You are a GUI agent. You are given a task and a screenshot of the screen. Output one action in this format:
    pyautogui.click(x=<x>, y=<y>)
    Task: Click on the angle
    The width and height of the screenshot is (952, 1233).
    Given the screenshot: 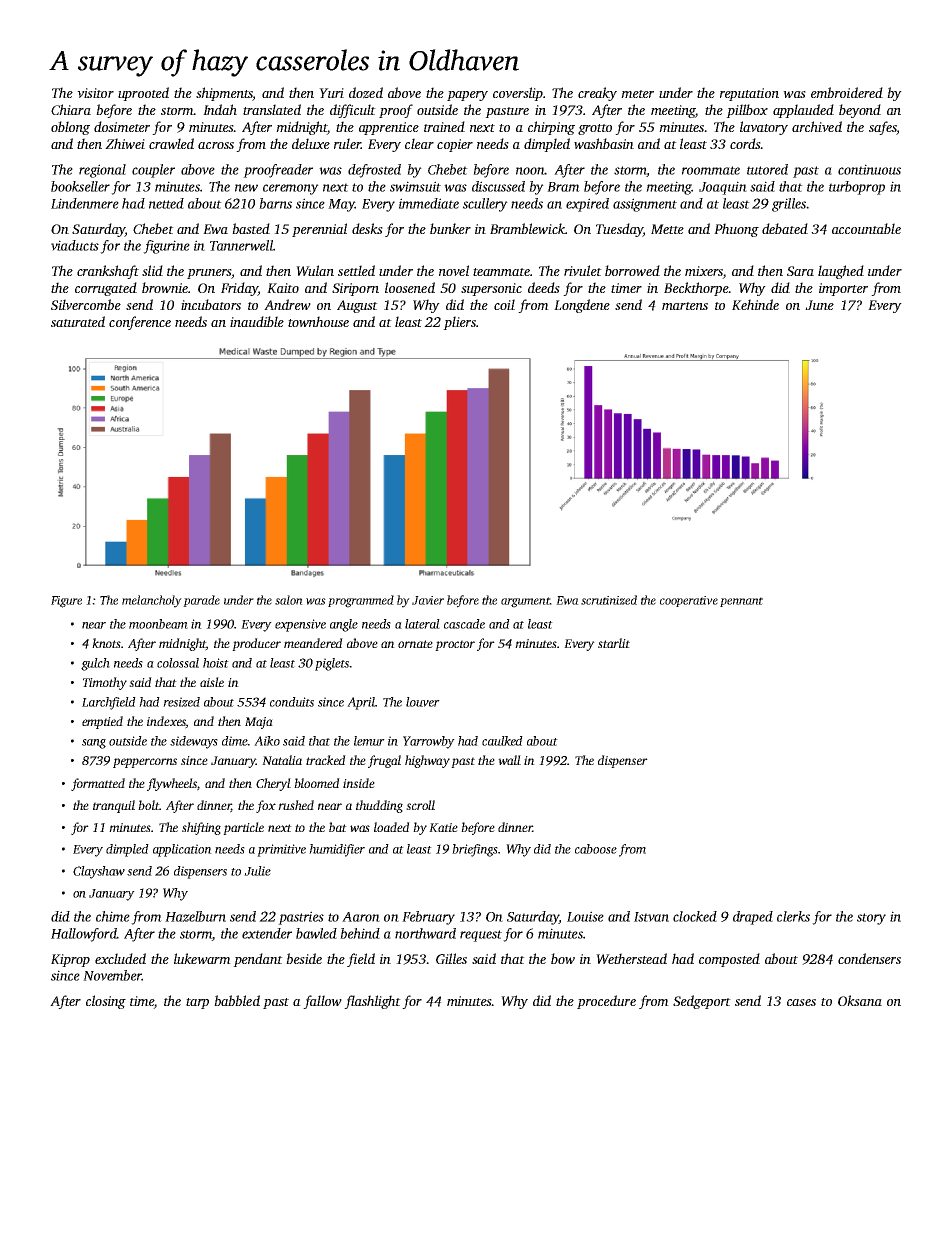 What is the action you would take?
    pyautogui.click(x=344, y=625)
